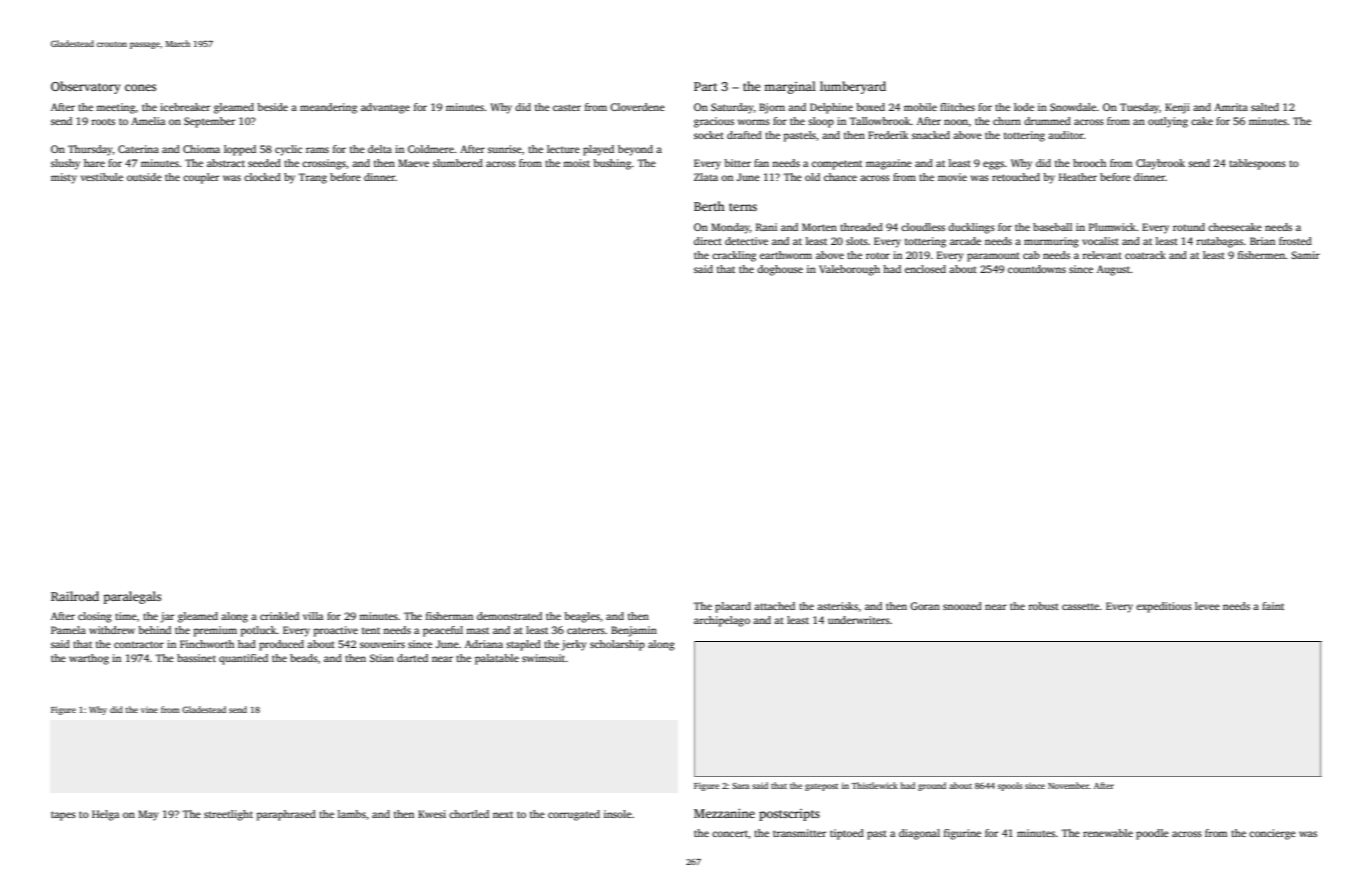  Describe the element at coordinates (509, 616) in the image. I see `demonstrated` at that location.
